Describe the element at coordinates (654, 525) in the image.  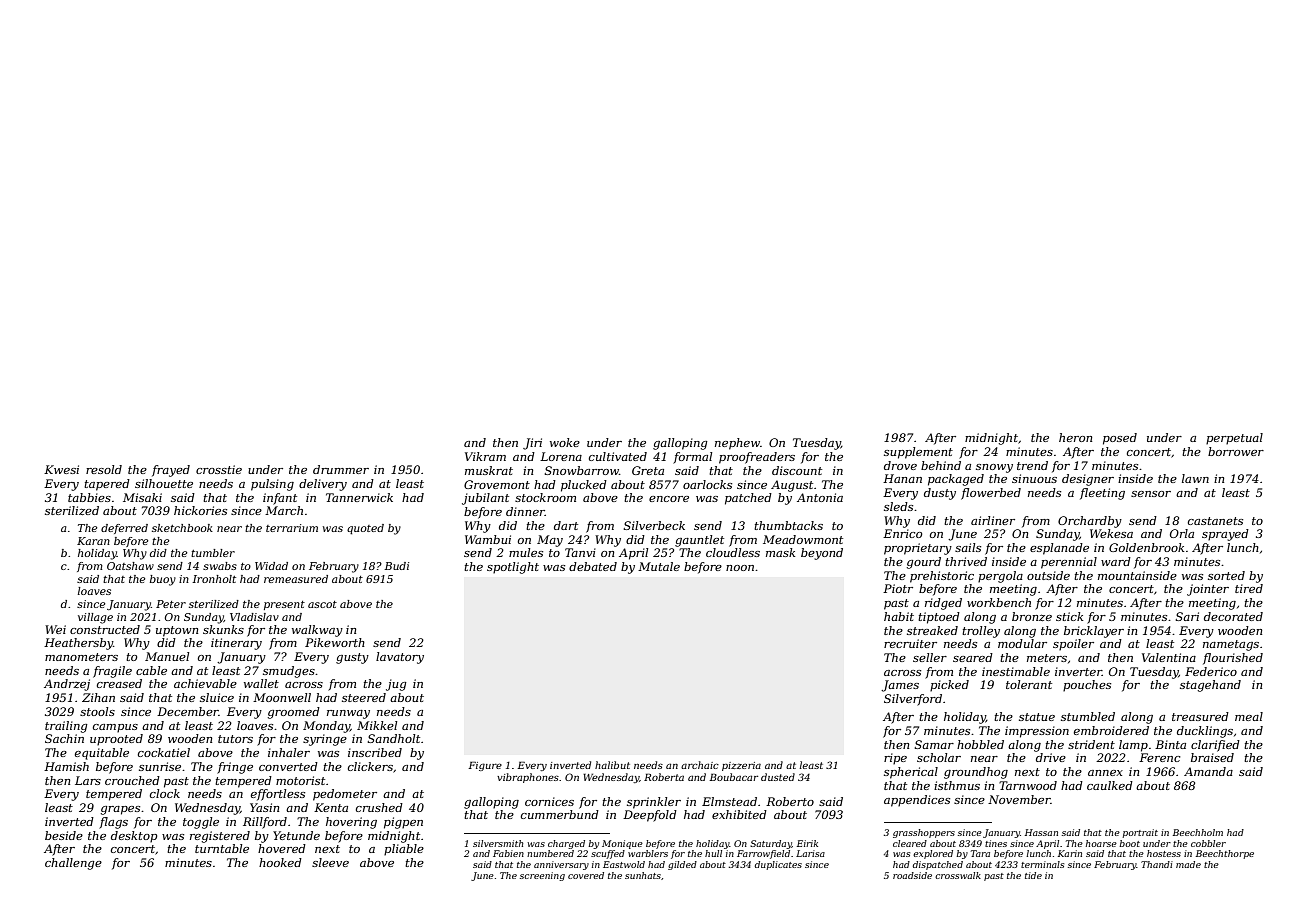
I see `Silverbeck` at that location.
